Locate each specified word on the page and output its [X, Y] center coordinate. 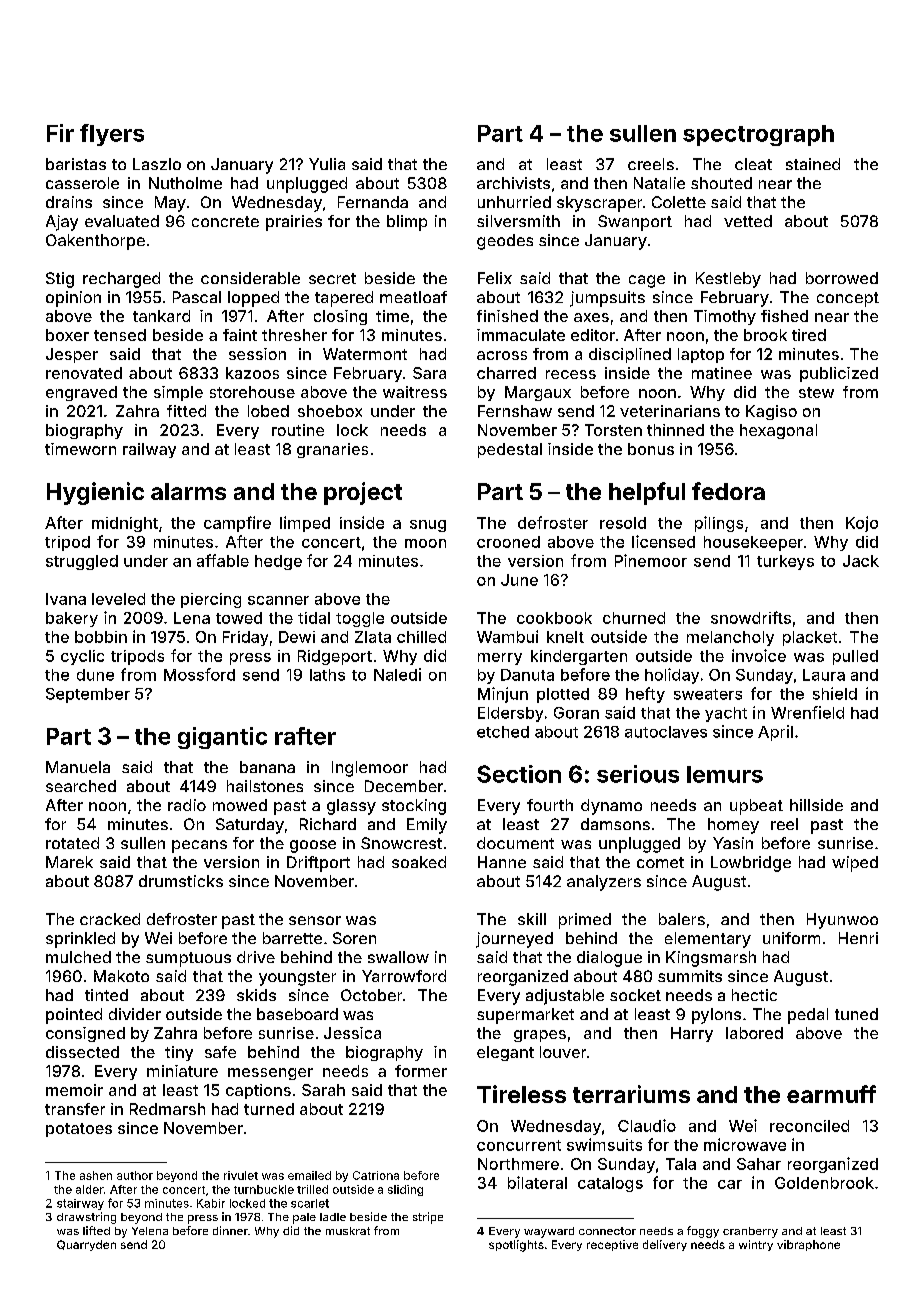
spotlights [516, 1246]
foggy [703, 1232]
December [404, 786]
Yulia [327, 164]
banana [267, 767]
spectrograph [758, 135]
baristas [76, 164]
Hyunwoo [842, 921]
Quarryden [86, 1245]
